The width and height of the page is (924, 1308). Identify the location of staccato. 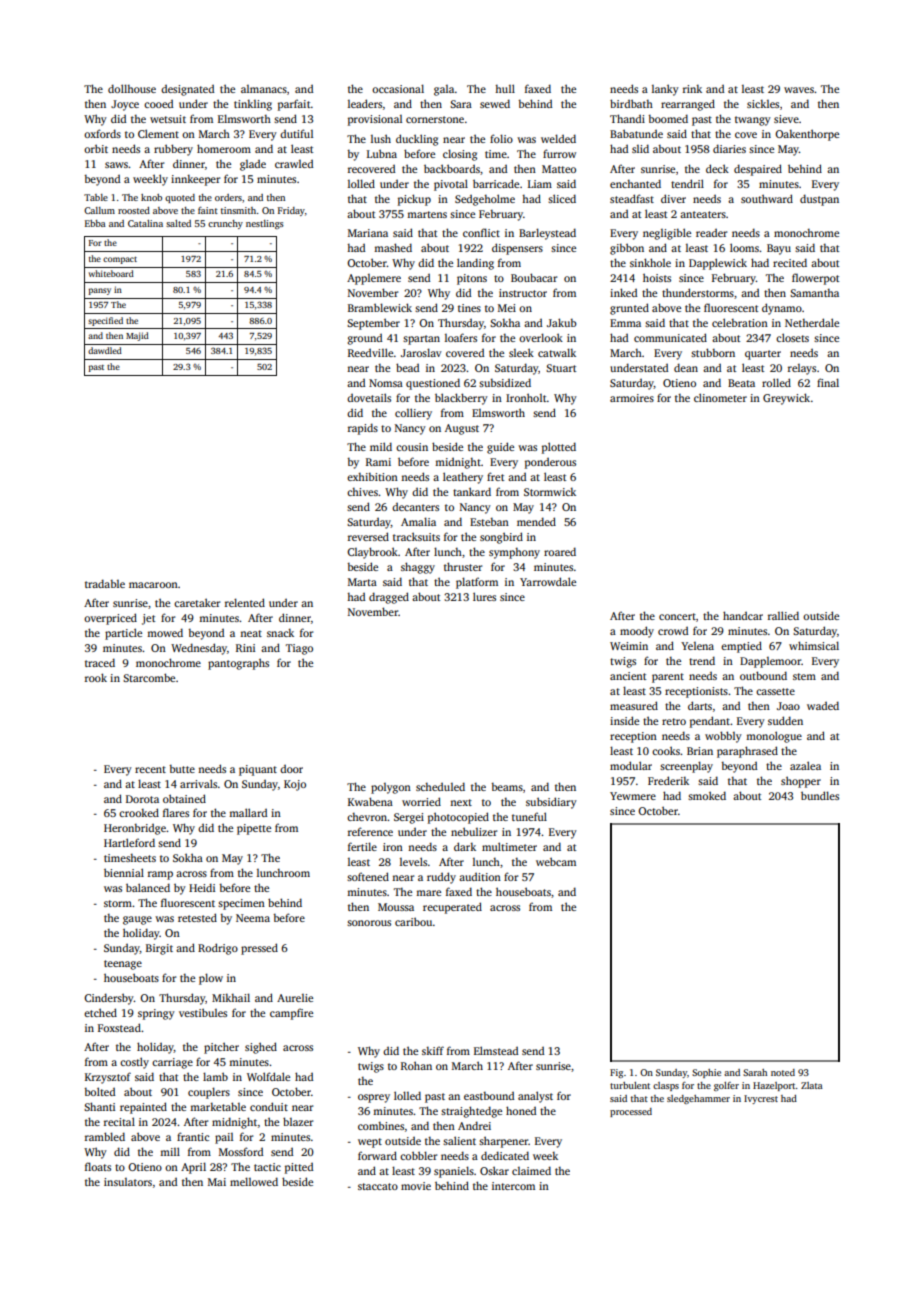
(378, 1186).
